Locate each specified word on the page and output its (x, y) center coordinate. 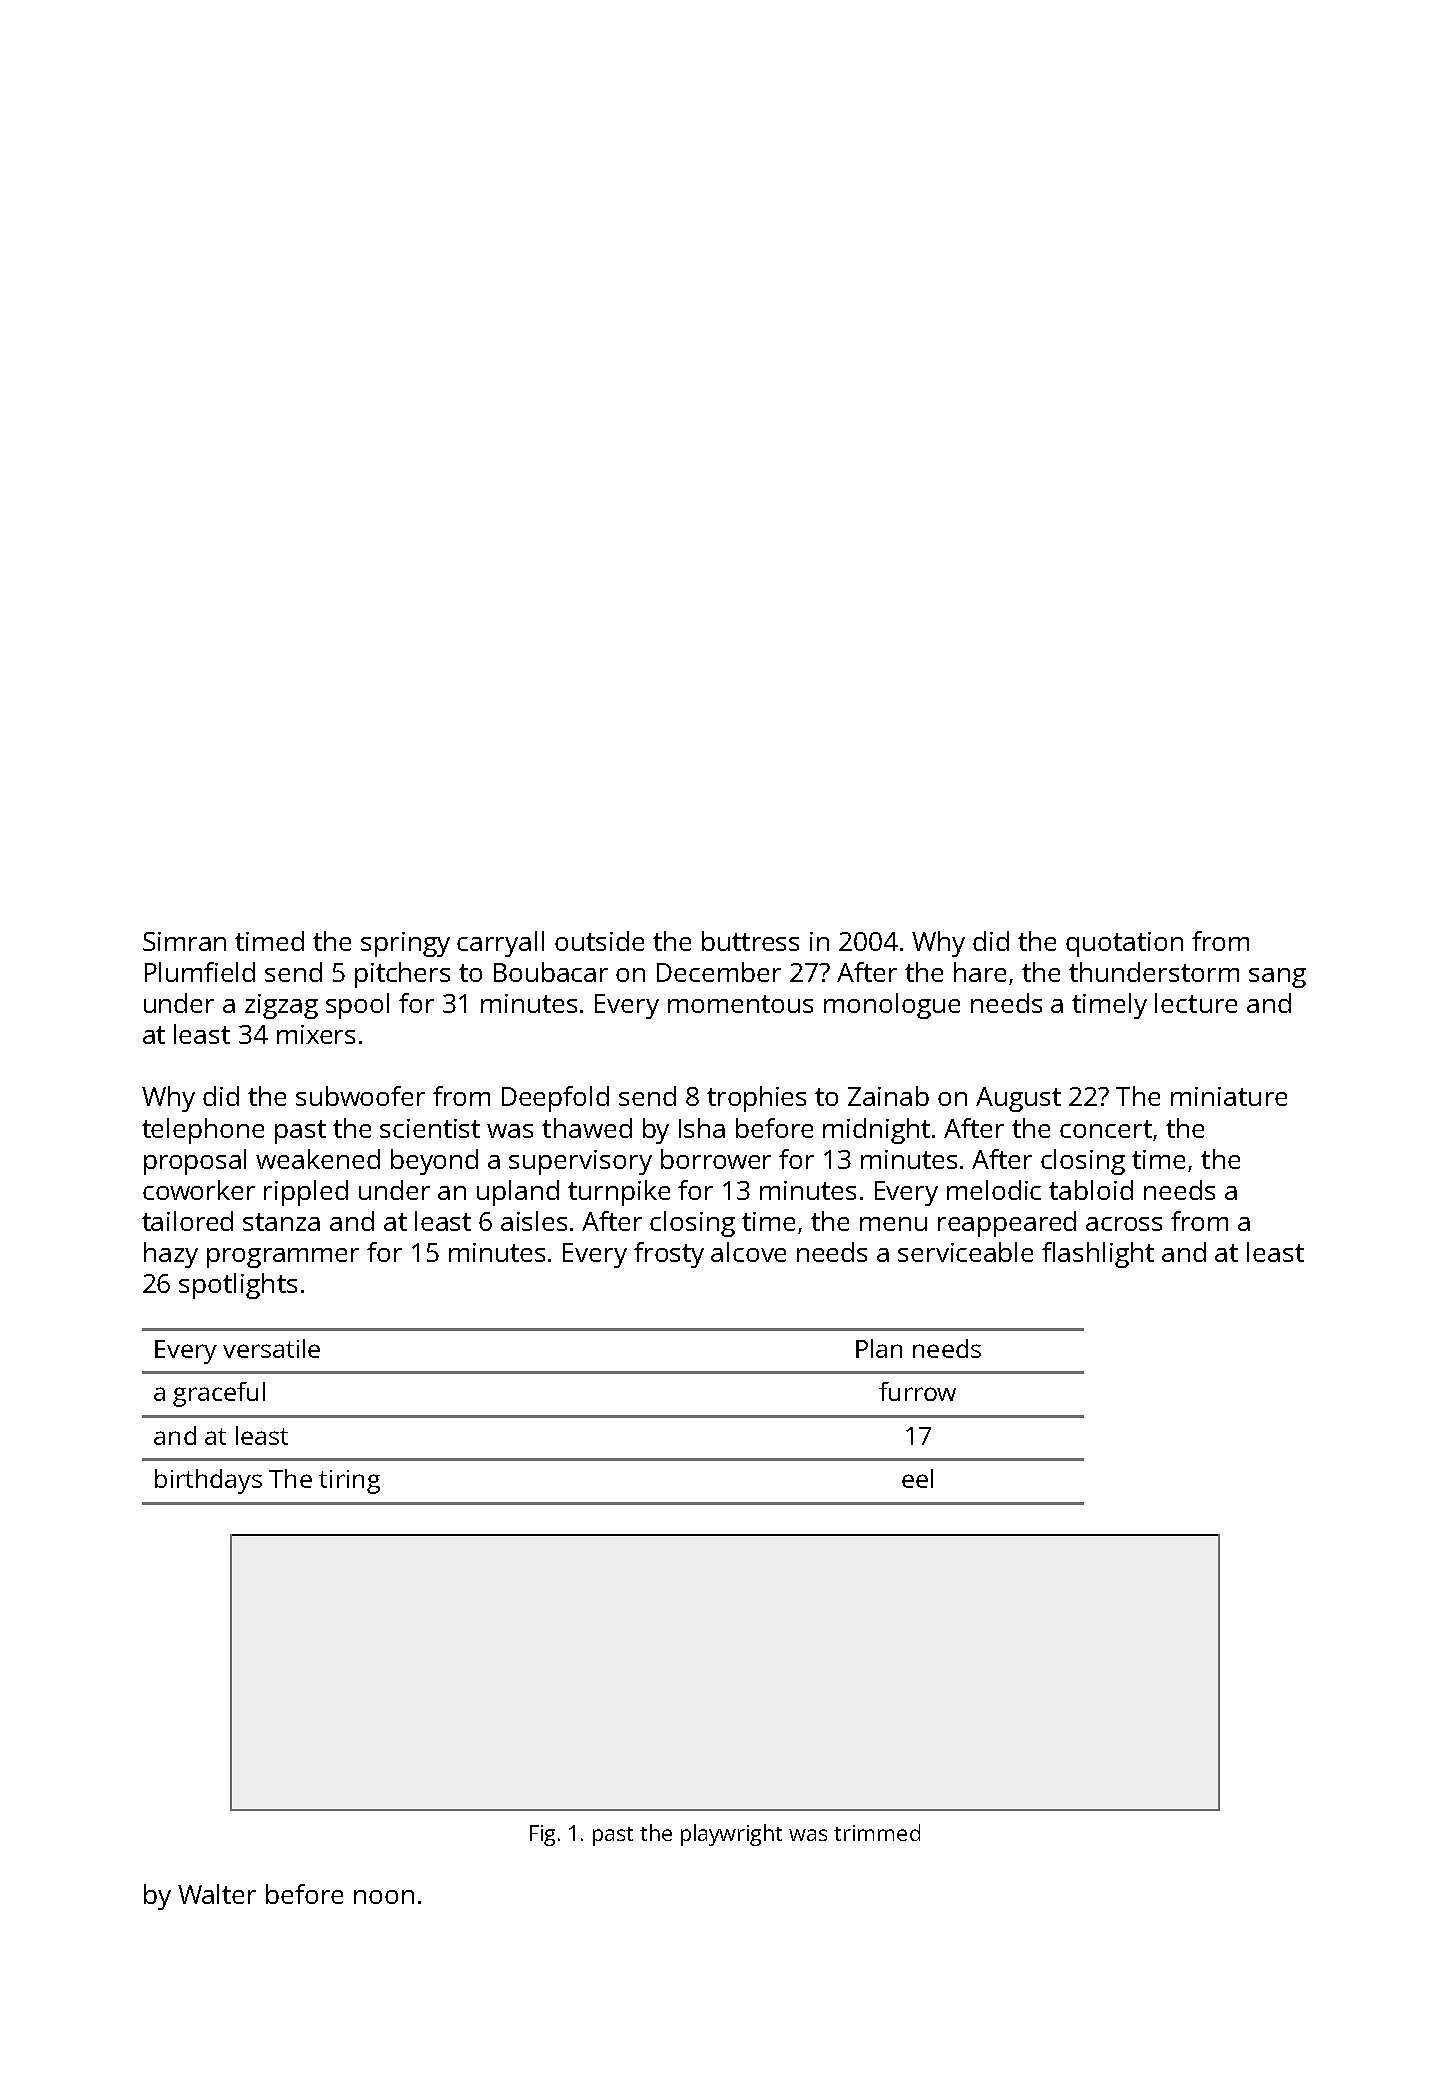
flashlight (1098, 1255)
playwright (731, 1835)
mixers (316, 1034)
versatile (271, 1348)
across (1124, 1224)
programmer (283, 1258)
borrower (716, 1159)
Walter (217, 1894)
